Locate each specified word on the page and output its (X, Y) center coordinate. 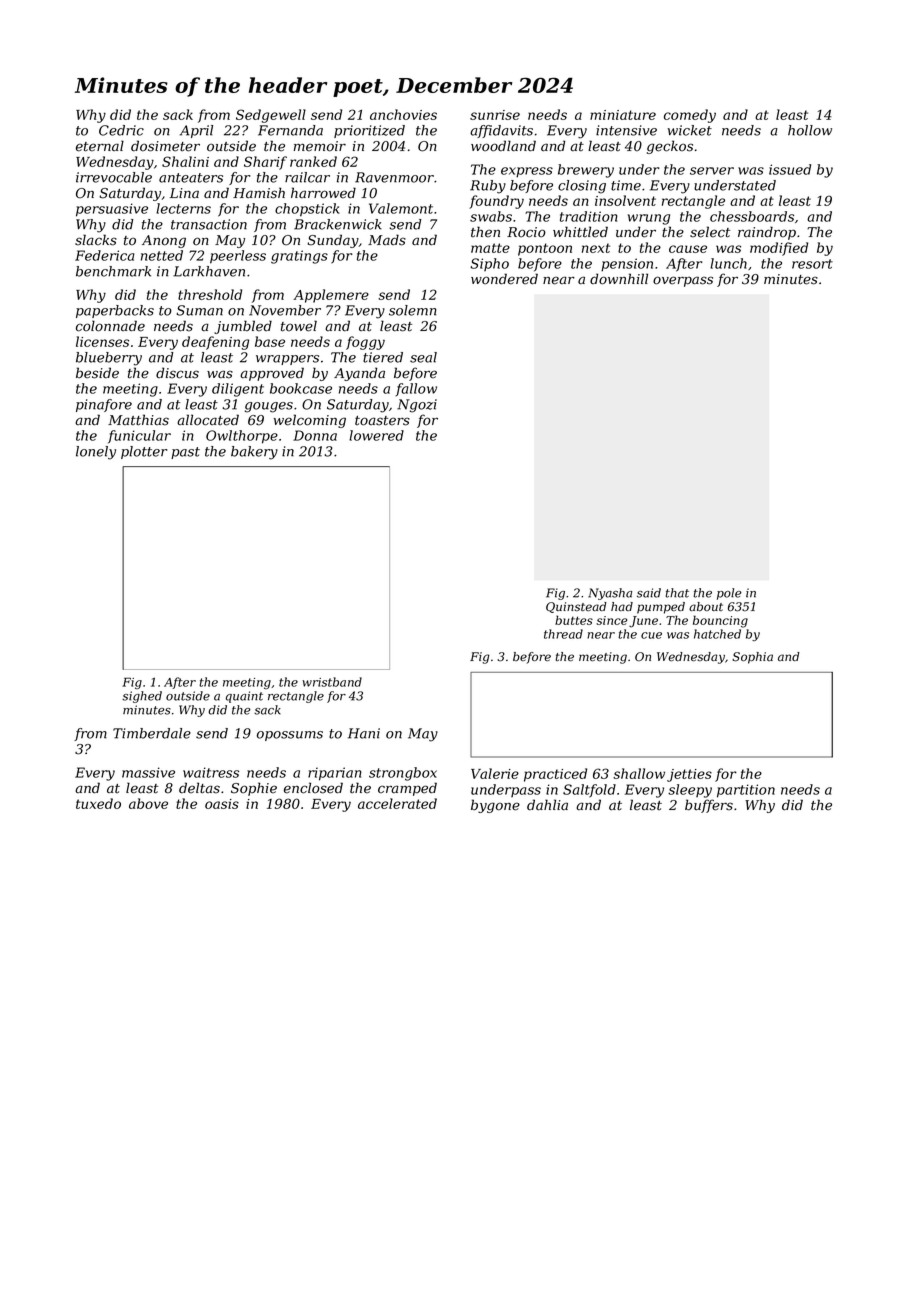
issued (790, 169)
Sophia (752, 658)
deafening (215, 343)
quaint (244, 697)
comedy (690, 116)
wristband (332, 682)
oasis (222, 804)
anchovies (403, 114)
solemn (412, 310)
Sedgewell (271, 116)
